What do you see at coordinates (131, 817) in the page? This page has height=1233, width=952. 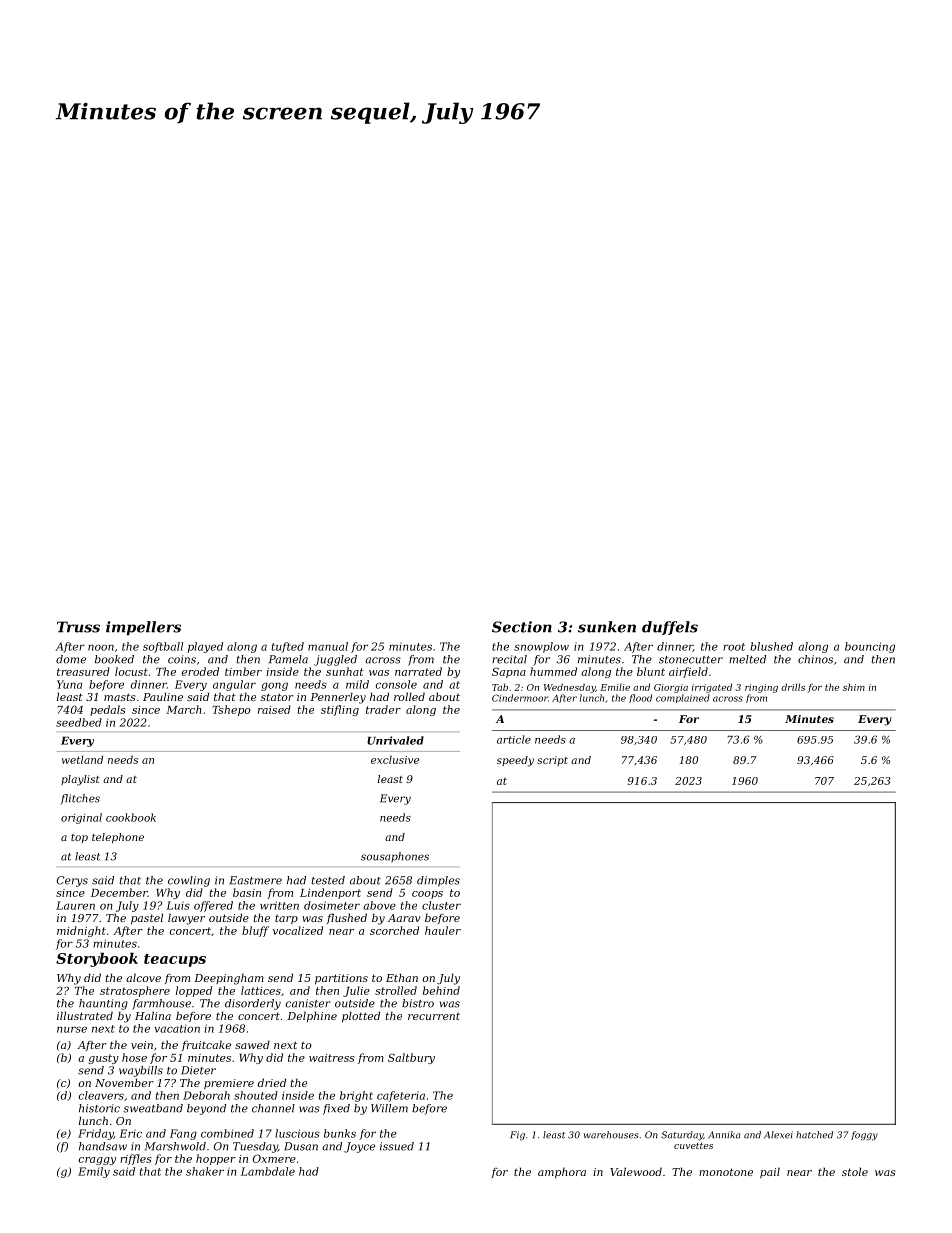 I see `cookbook` at bounding box center [131, 817].
